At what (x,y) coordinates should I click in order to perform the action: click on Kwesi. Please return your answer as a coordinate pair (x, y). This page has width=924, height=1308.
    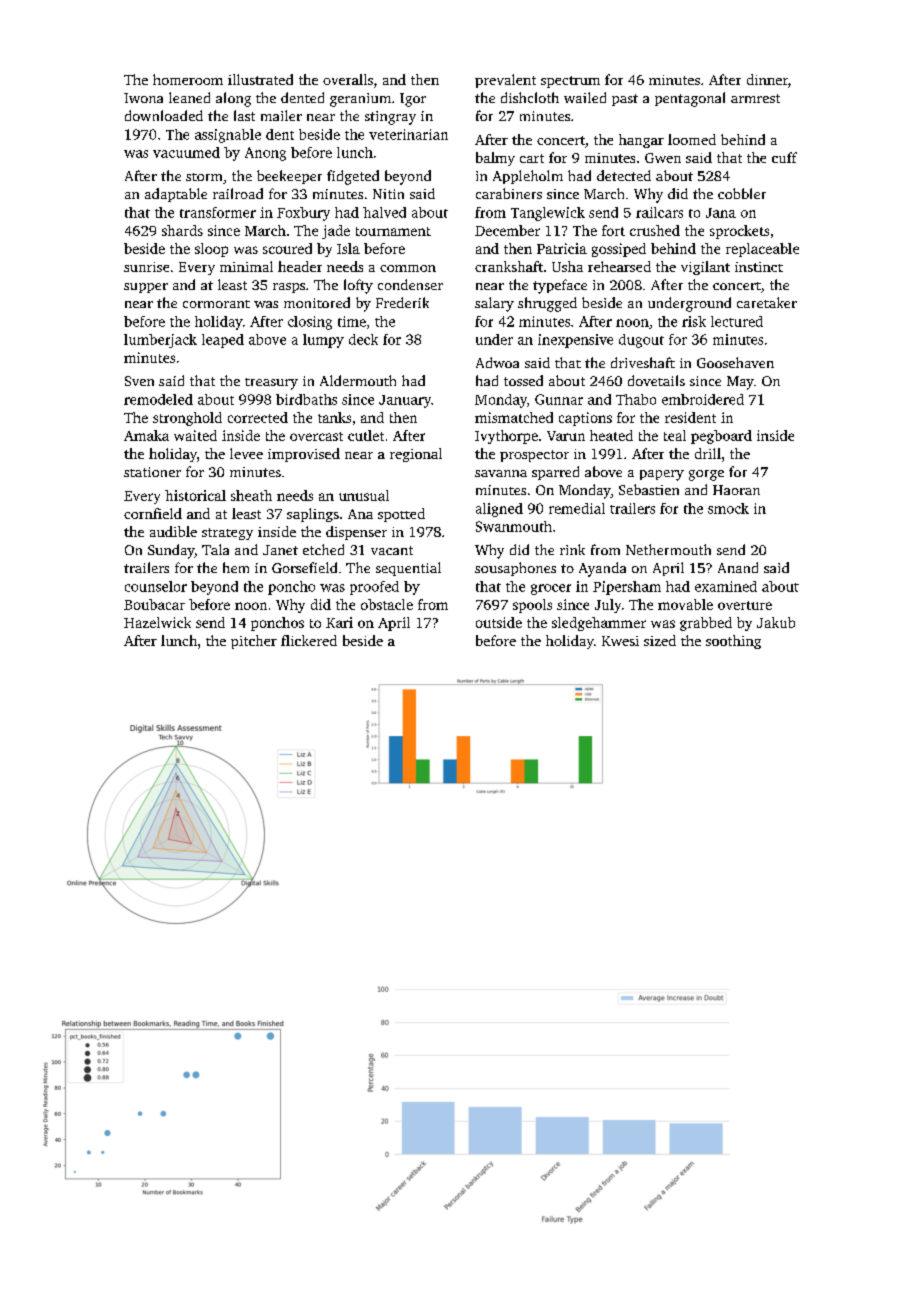
    Looking at the image, I should click on (620, 641).
